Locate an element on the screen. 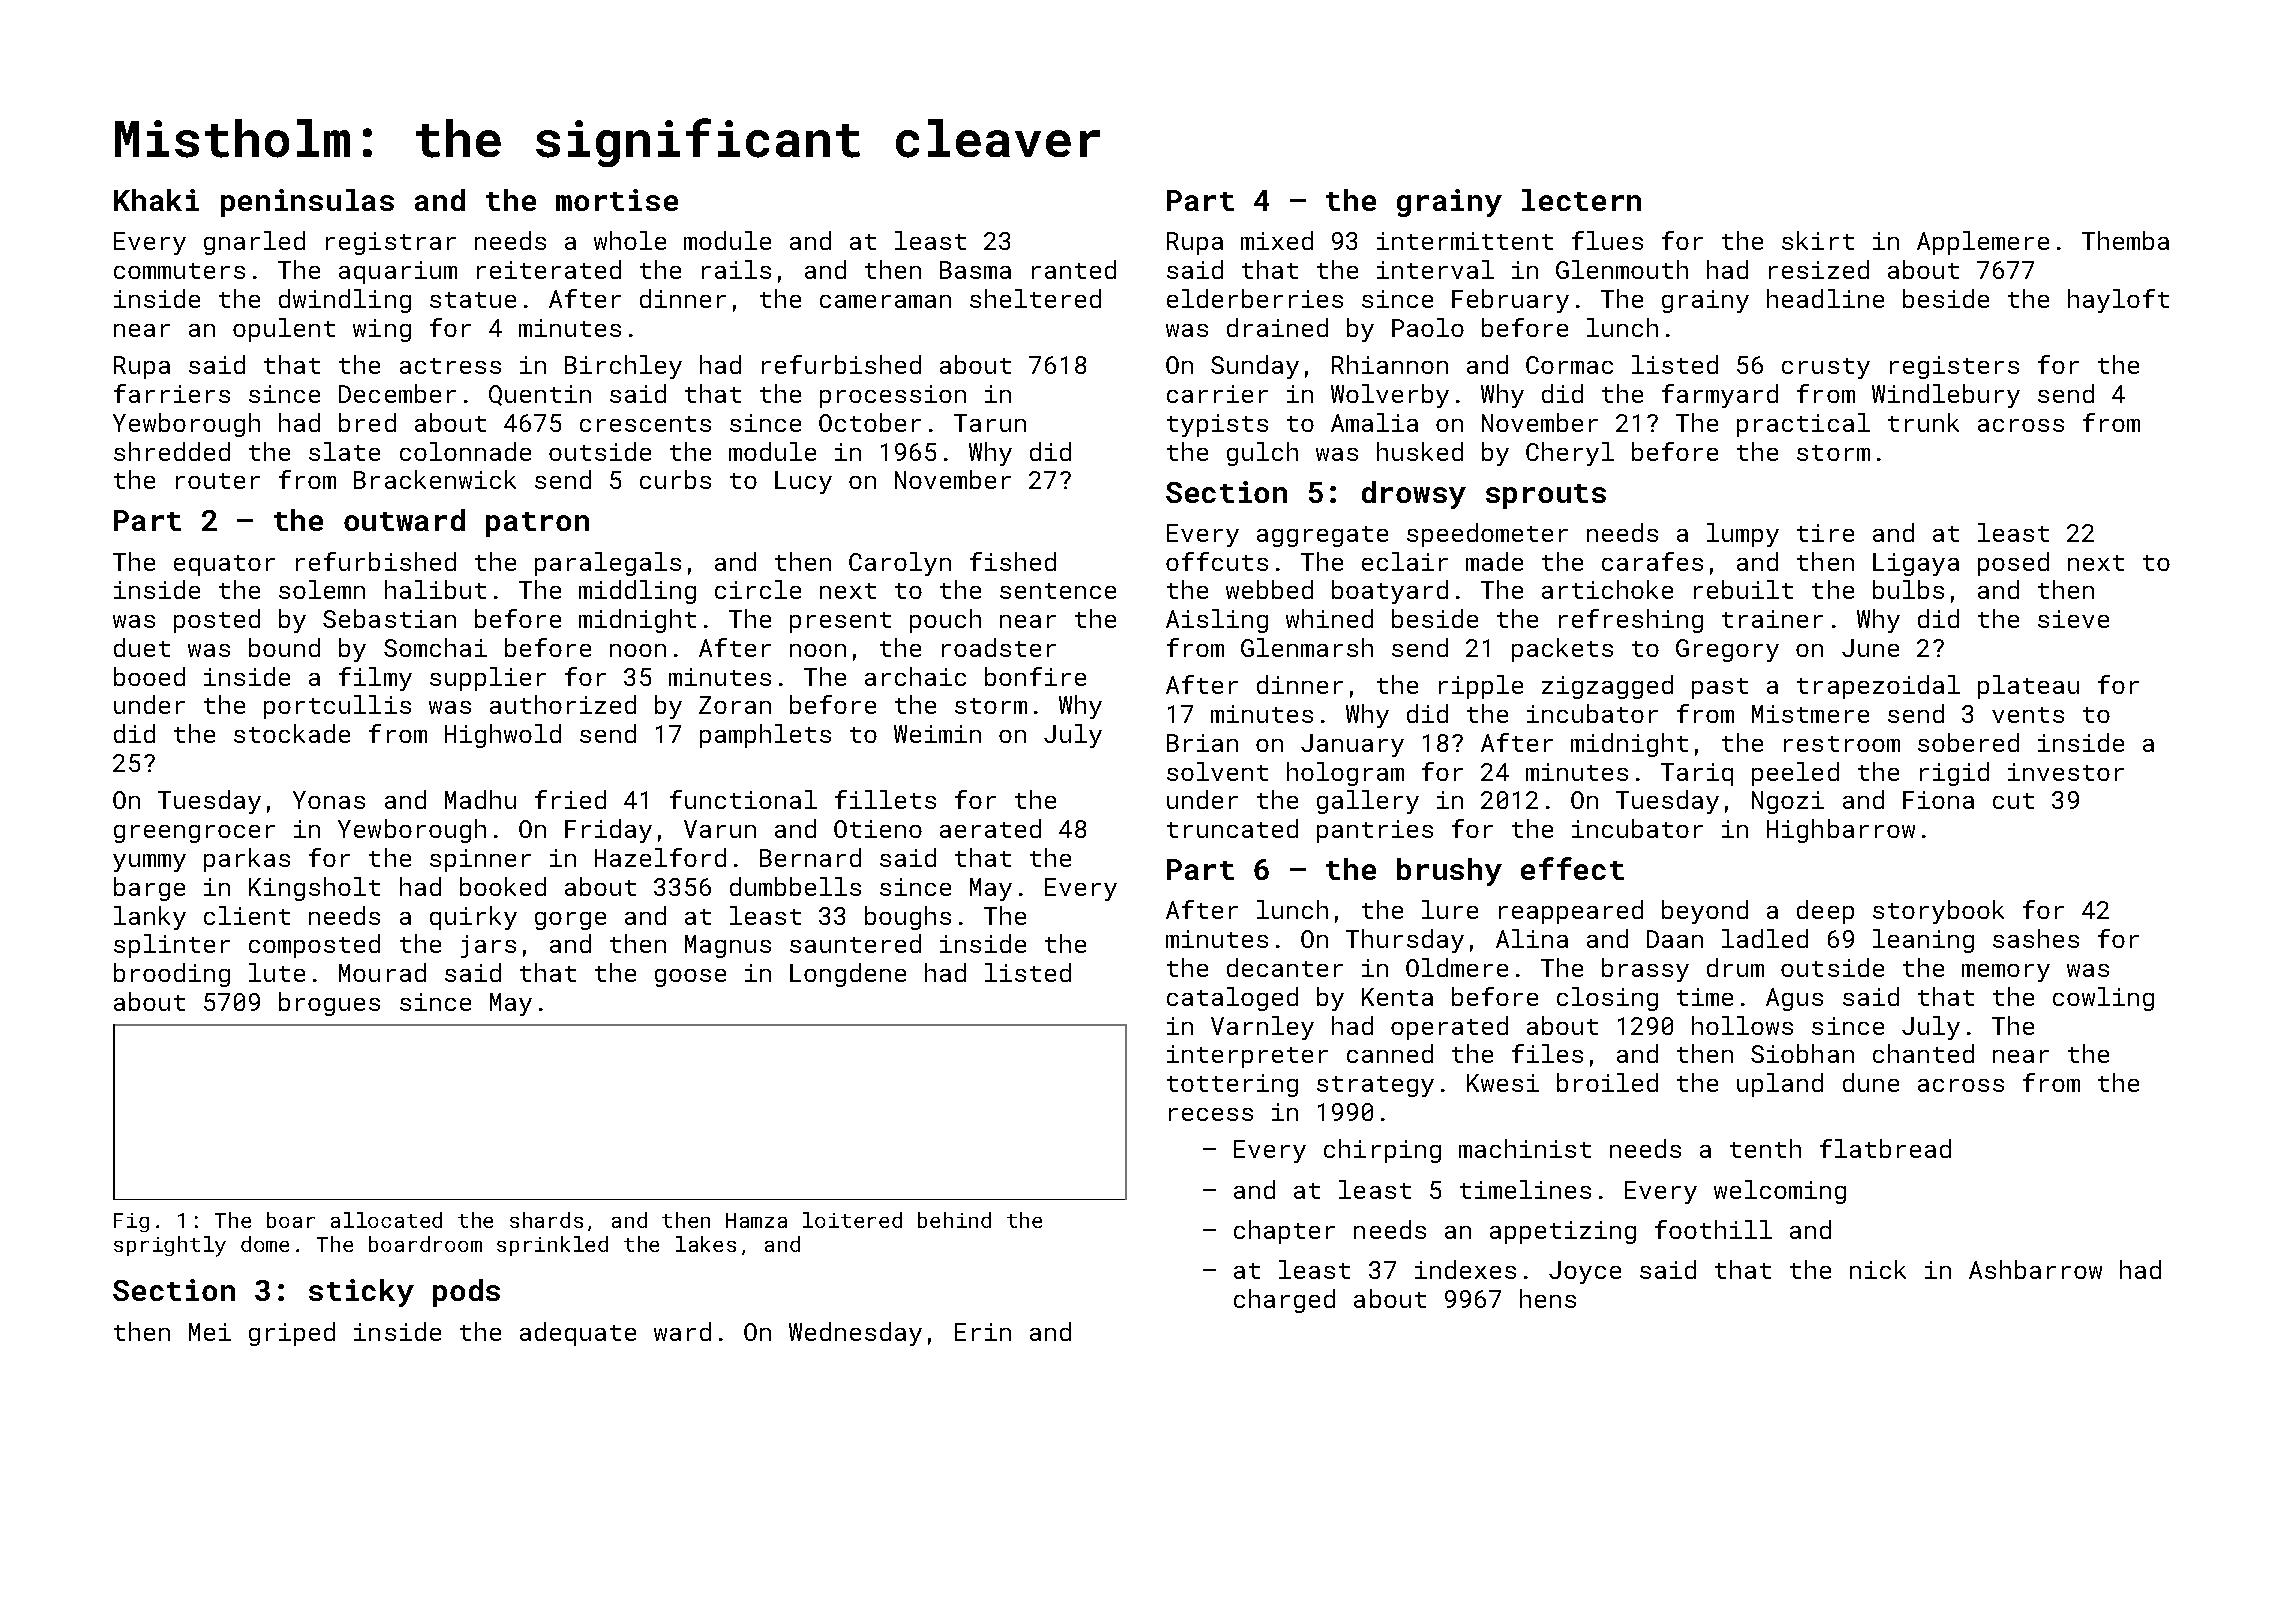 The width and height of the screenshot is (2292, 1621). Themba is located at coordinates (2125, 240).
